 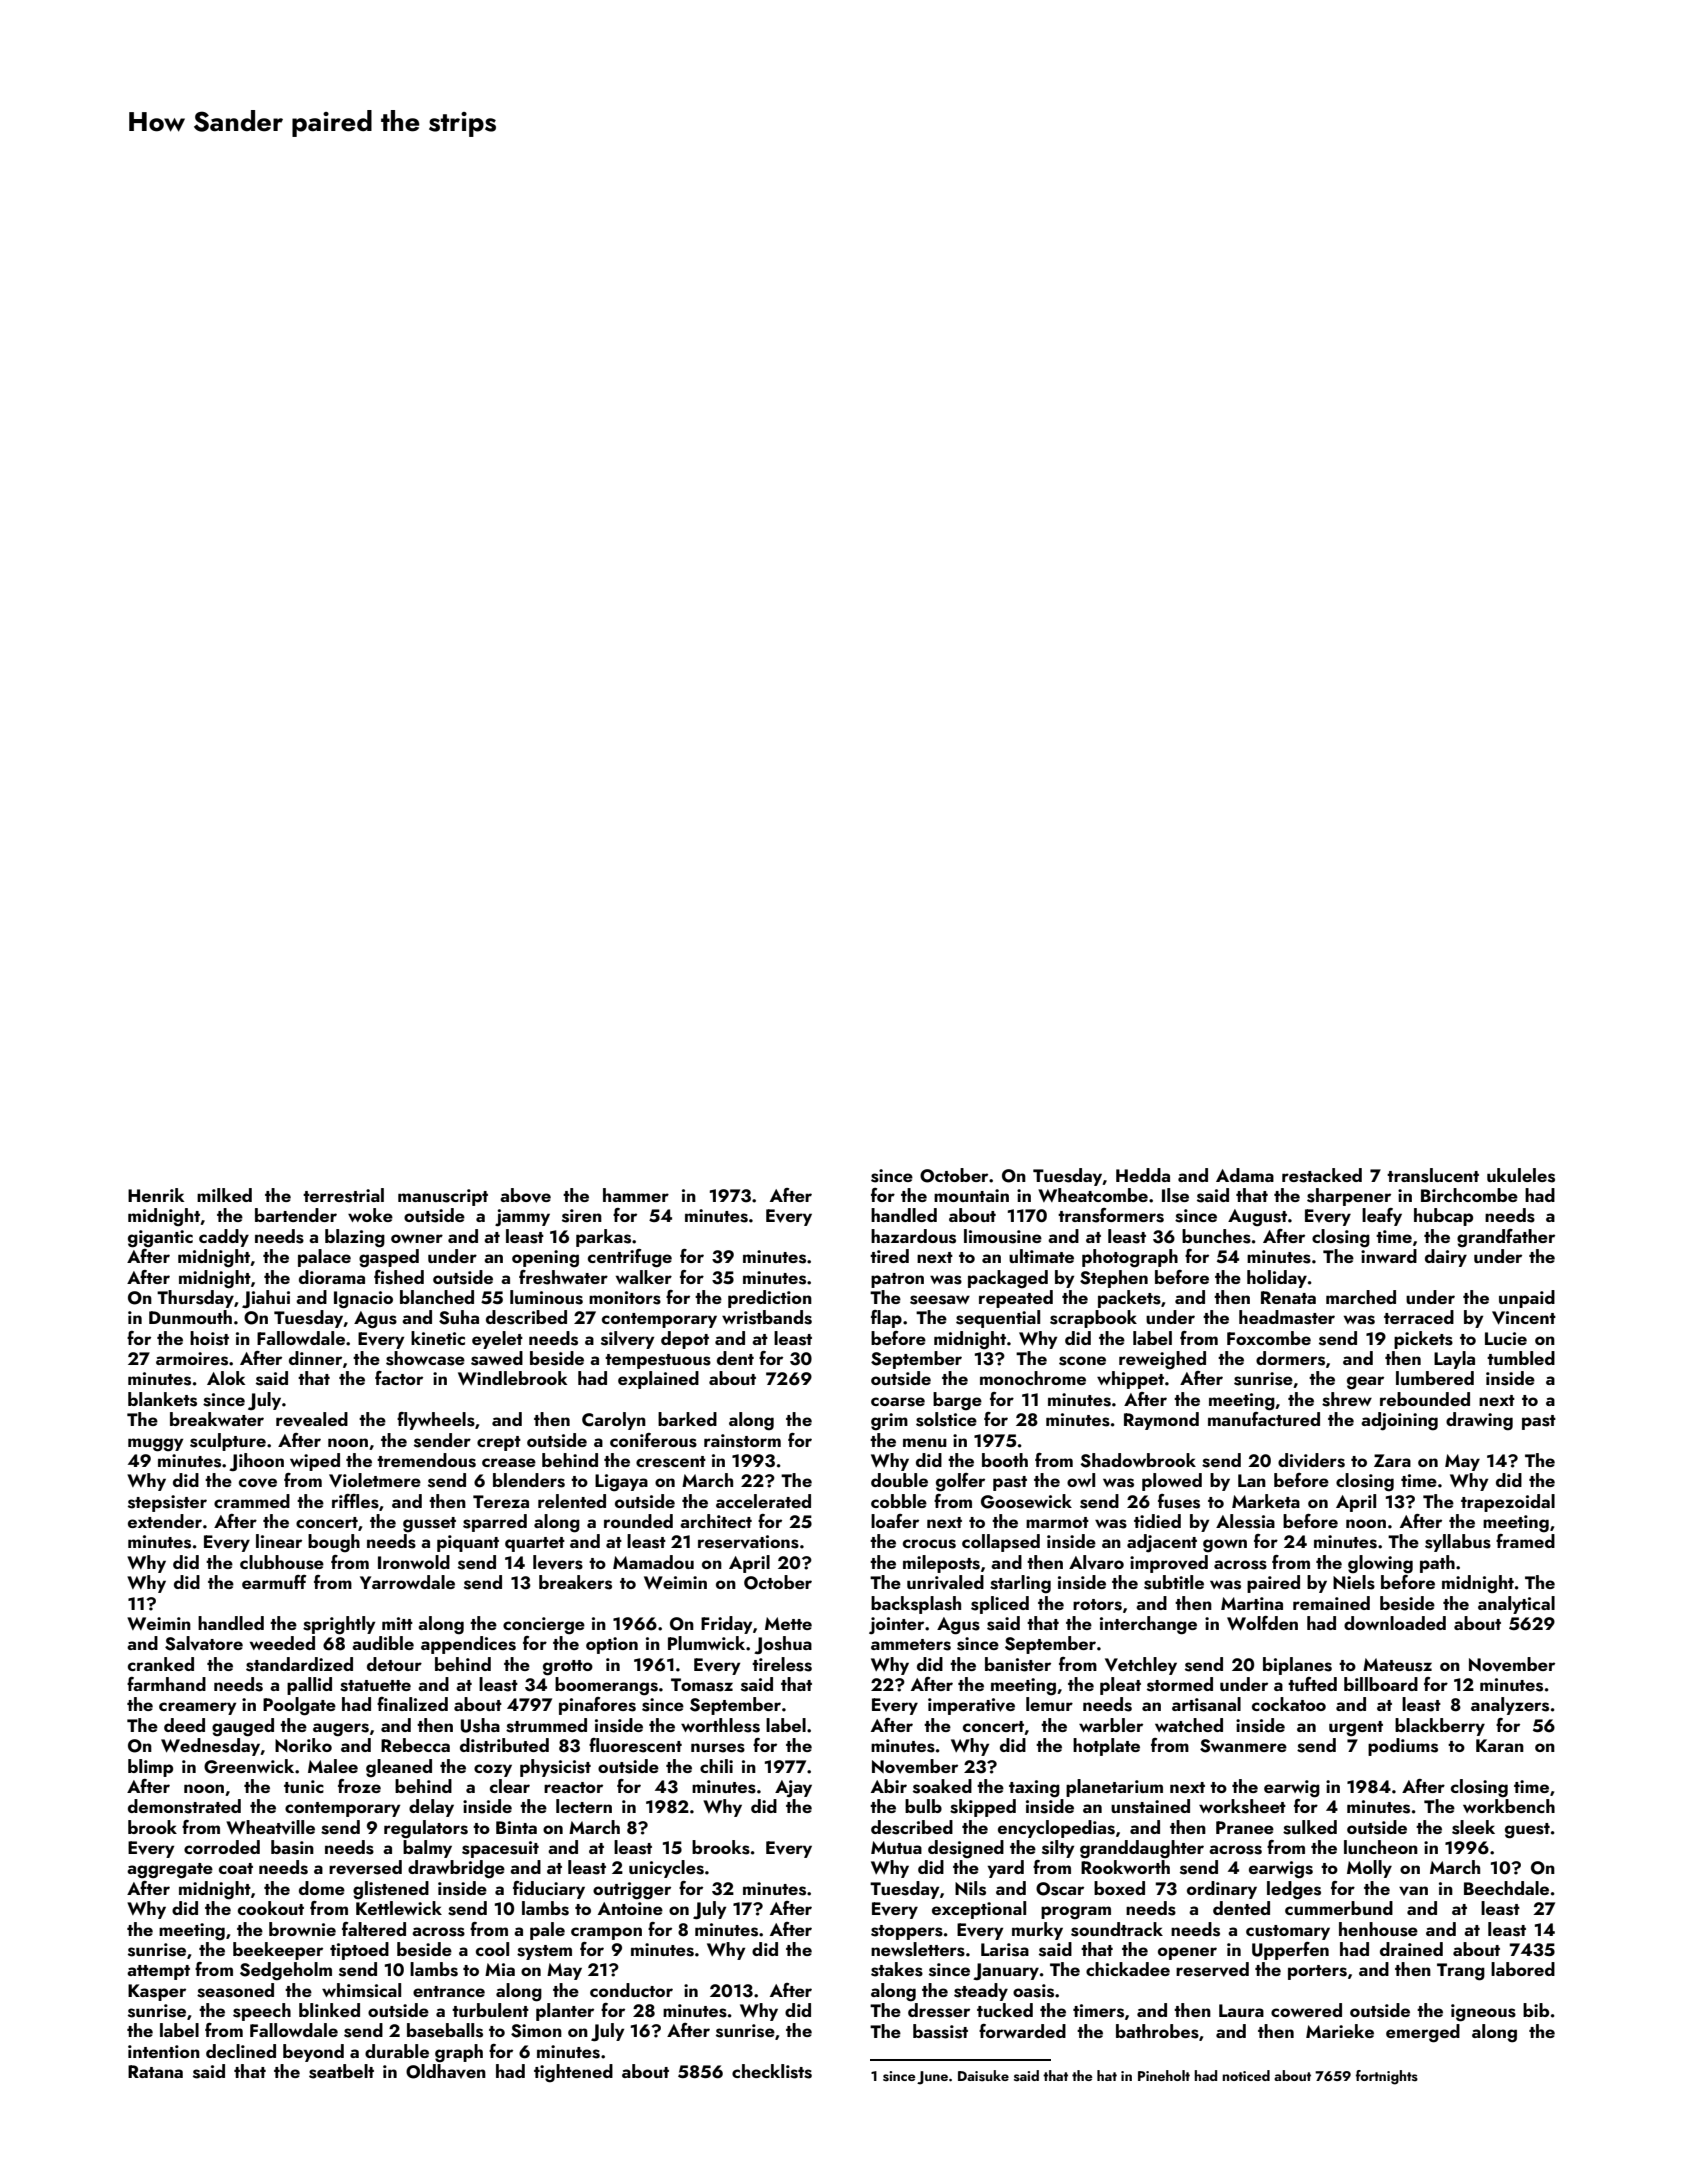 I want to click on Karan, so click(x=1500, y=1745).
